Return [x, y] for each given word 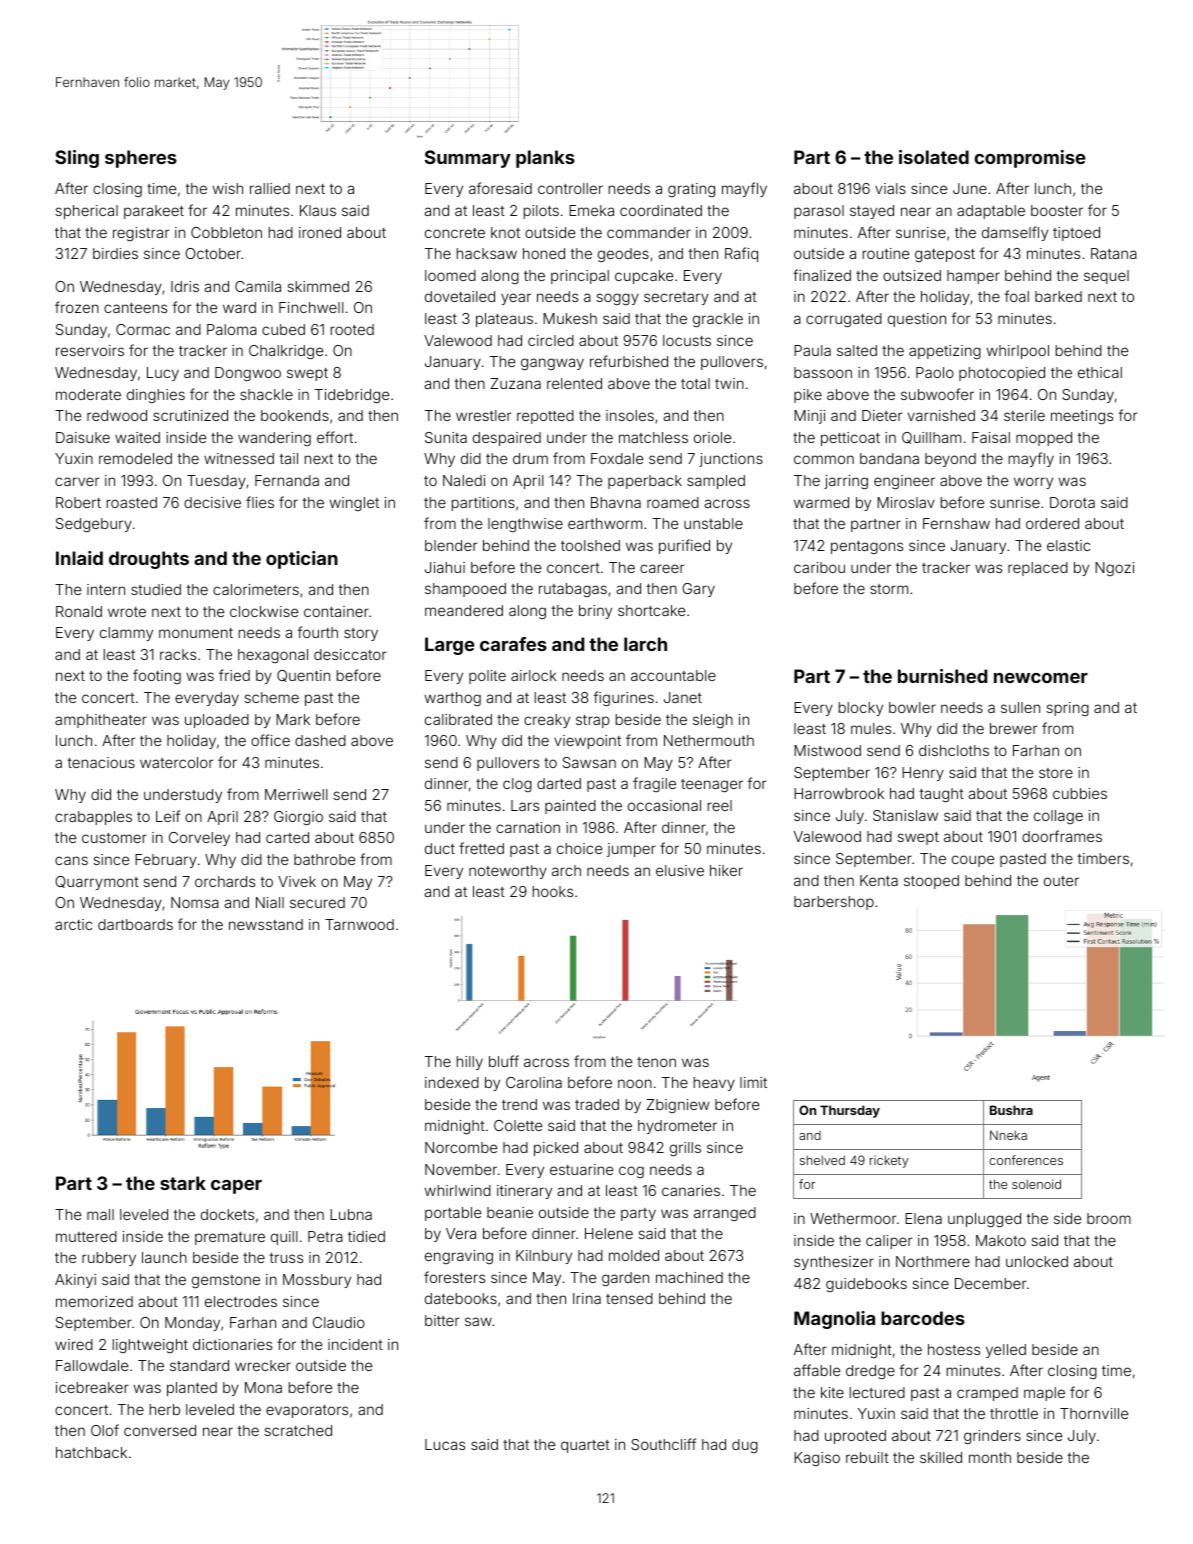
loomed [450, 275]
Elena [923, 1218]
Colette [518, 1125]
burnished [942, 676]
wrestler [483, 415]
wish [228, 188]
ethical [1100, 372]
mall [100, 1214]
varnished [941, 415]
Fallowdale [92, 1365]
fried [234, 675]
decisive [212, 502]
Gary [698, 590]
